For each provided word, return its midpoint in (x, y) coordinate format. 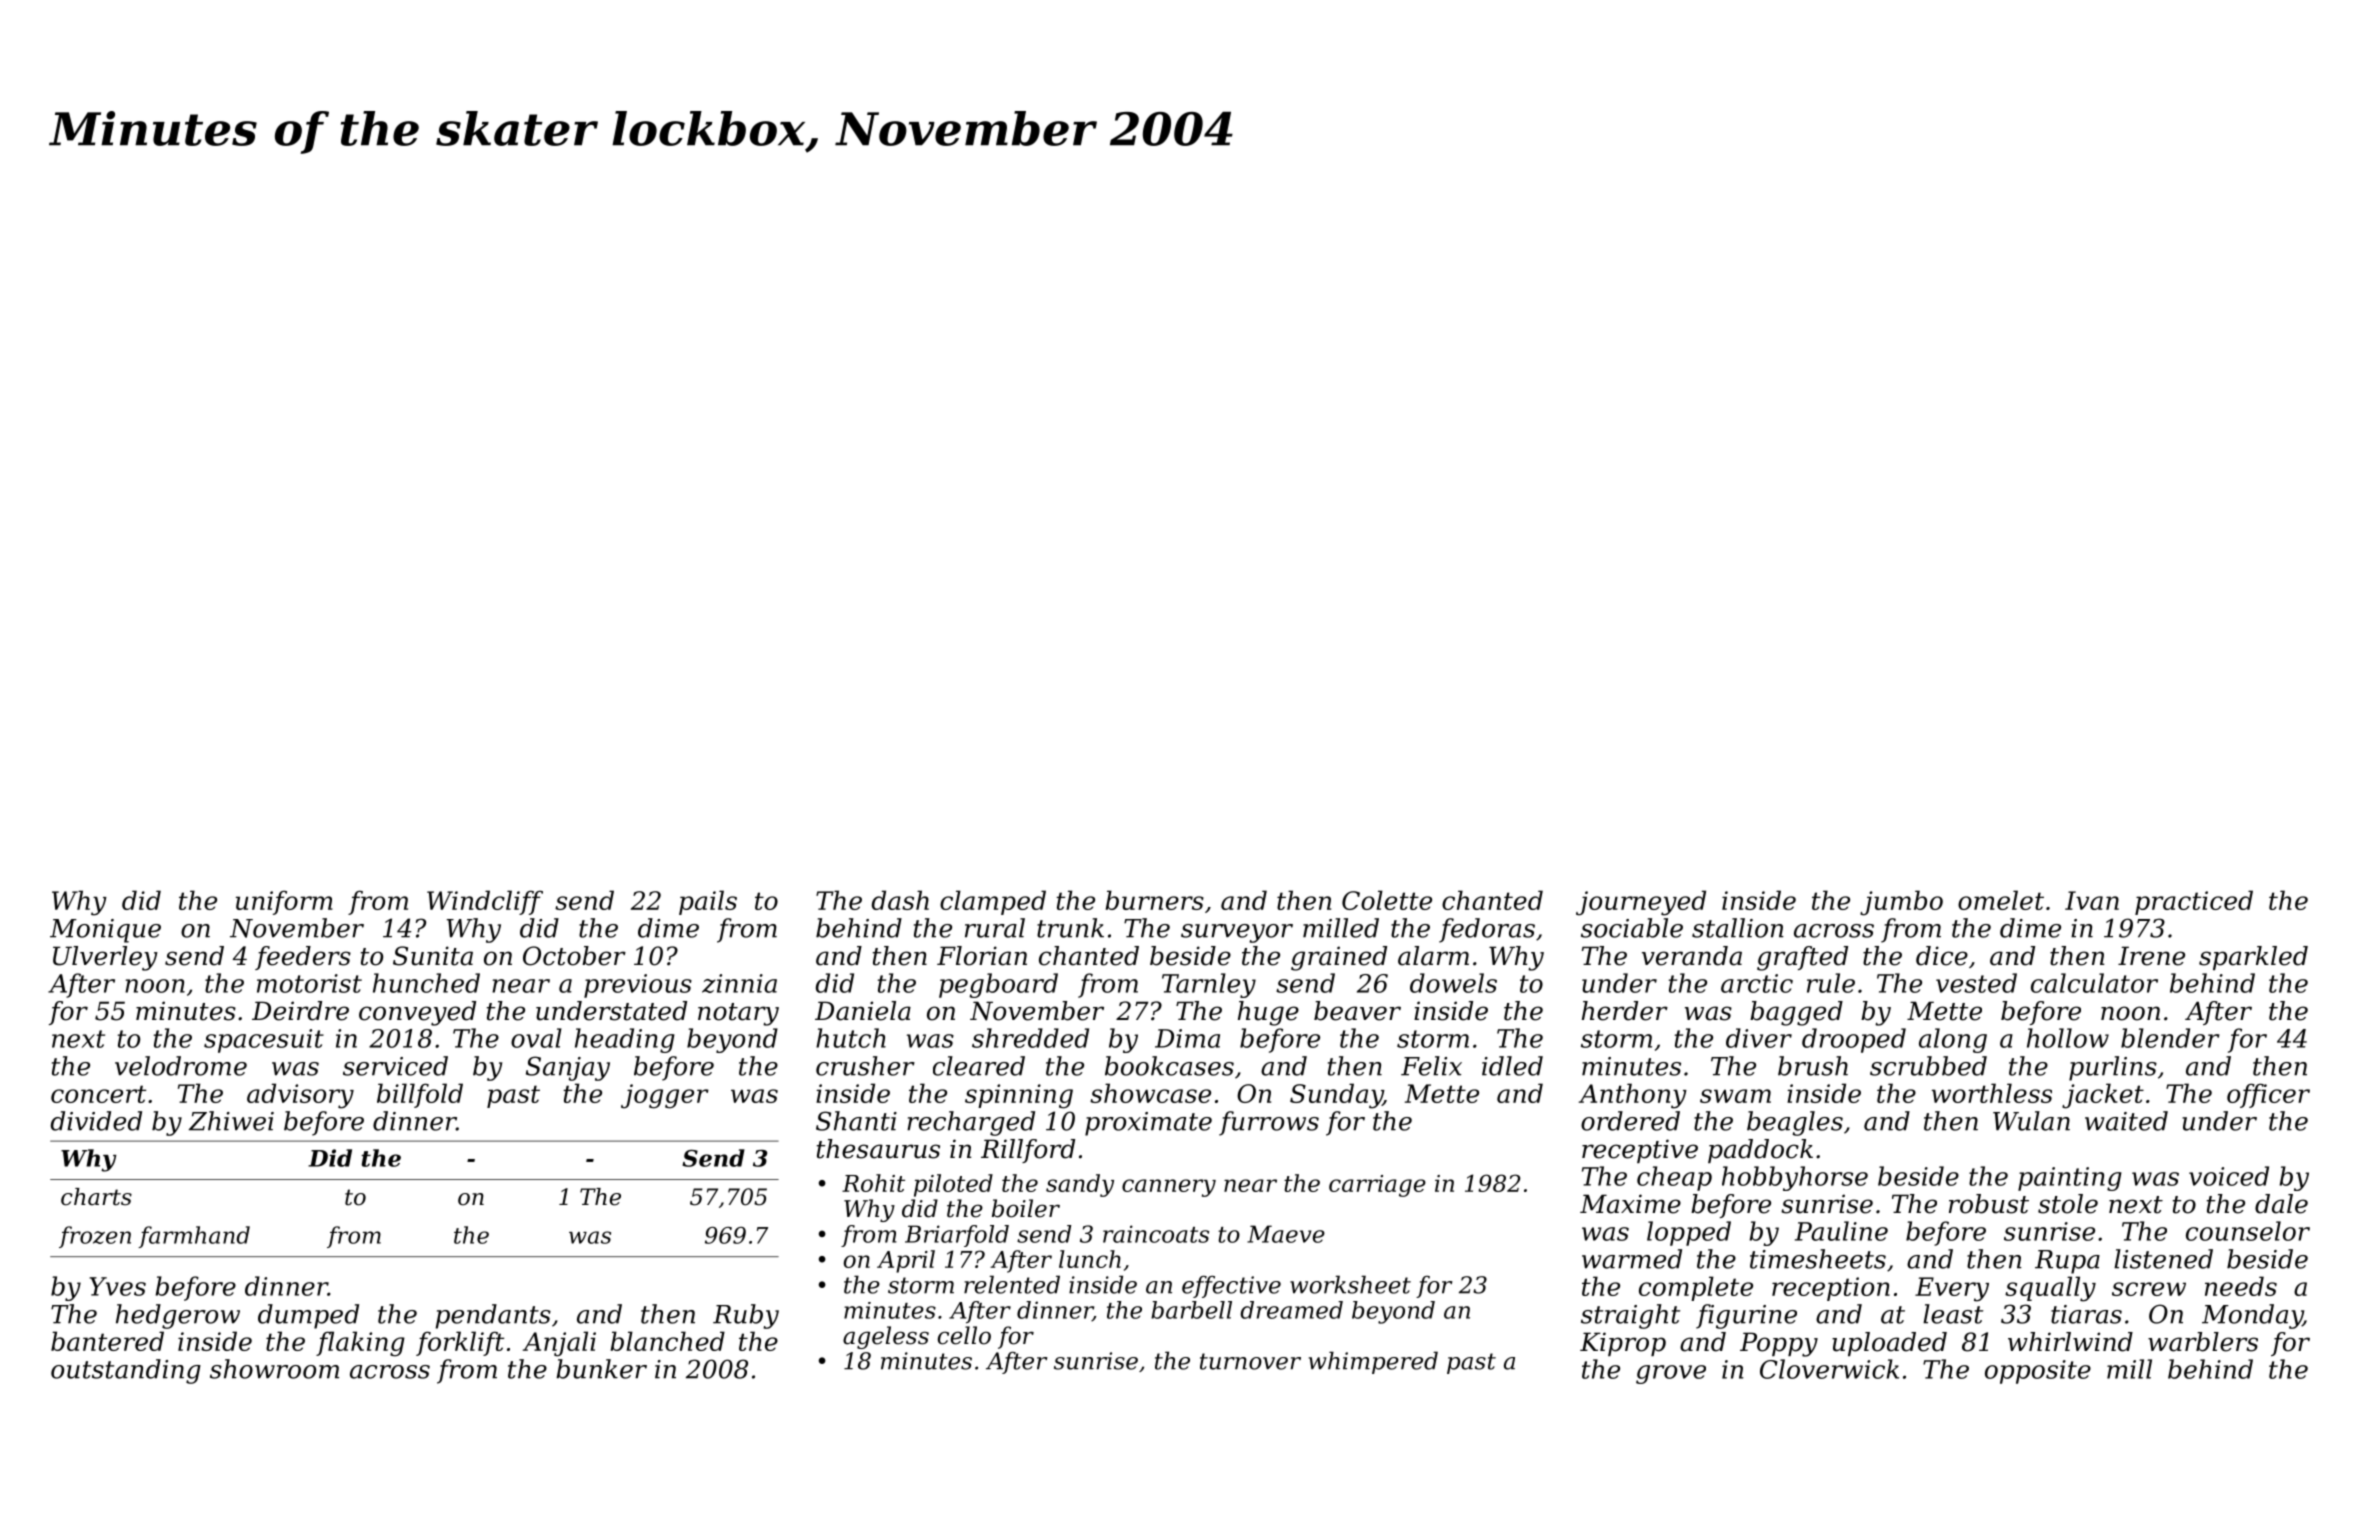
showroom (274, 1369)
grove (1671, 1374)
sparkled (2253, 958)
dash (900, 900)
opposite (2038, 1372)
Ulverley (105, 958)
